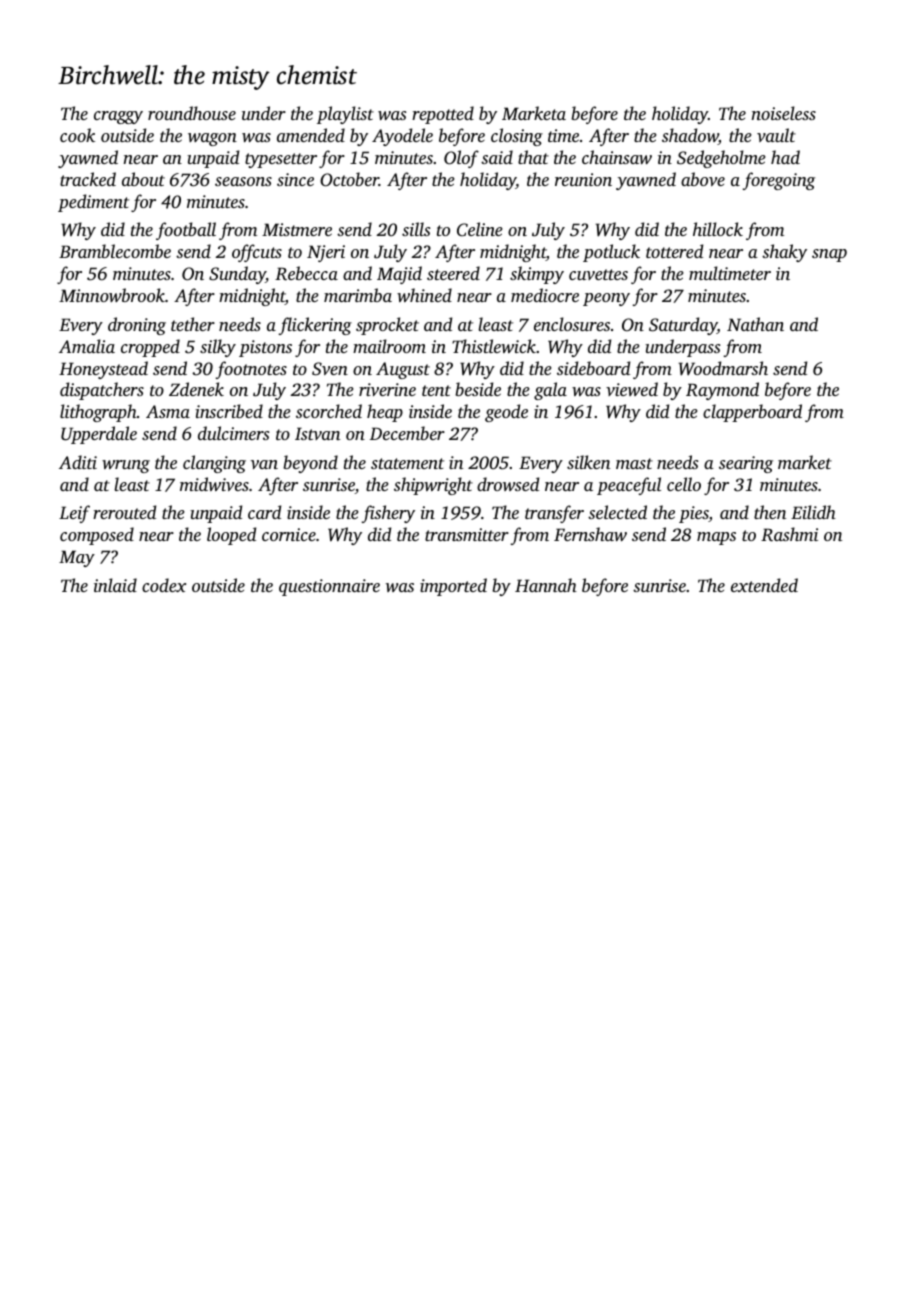 This screenshot has height=1316, width=908. I want to click on Leif, so click(74, 514).
